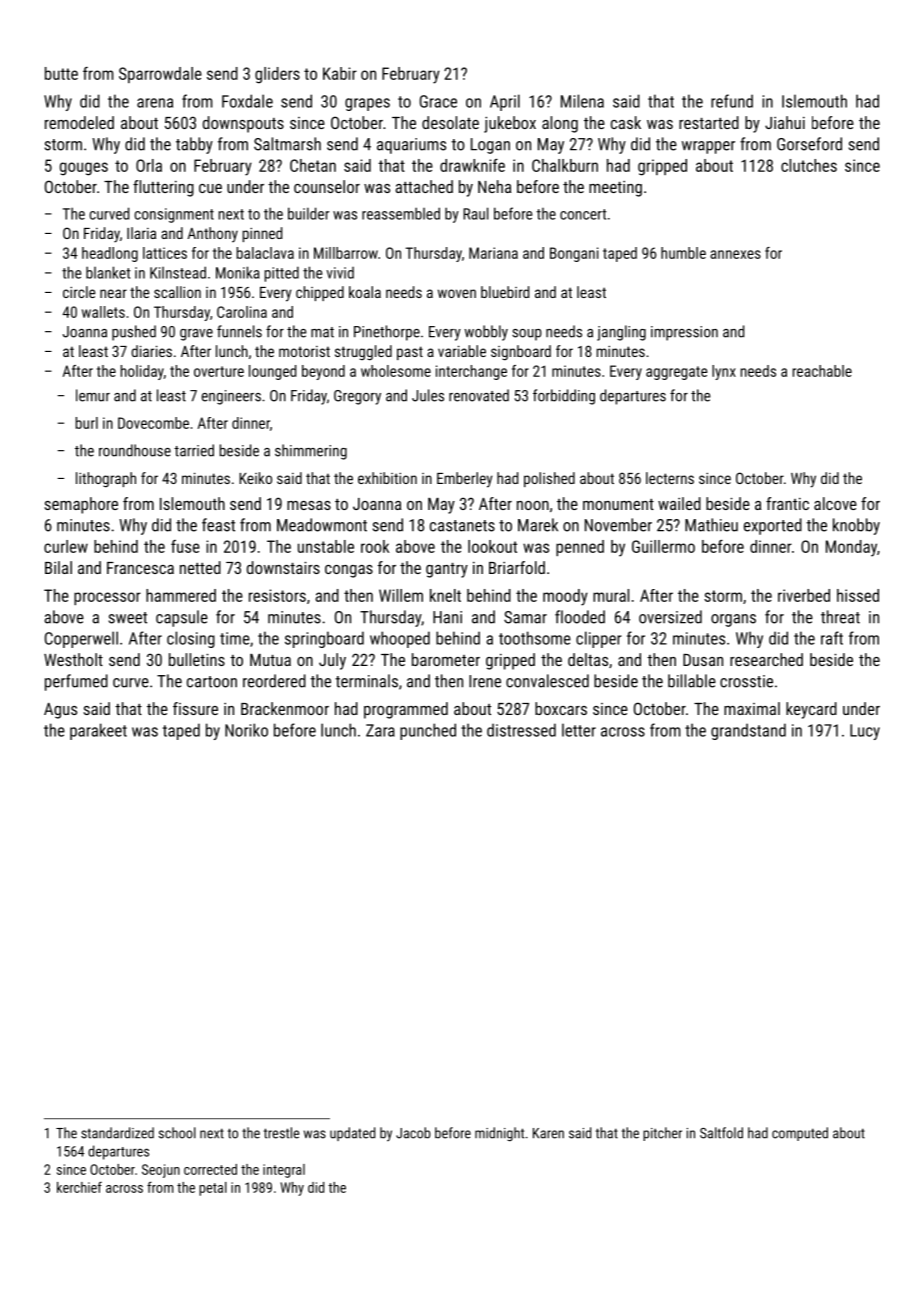  I want to click on parakeet, so click(98, 731).
